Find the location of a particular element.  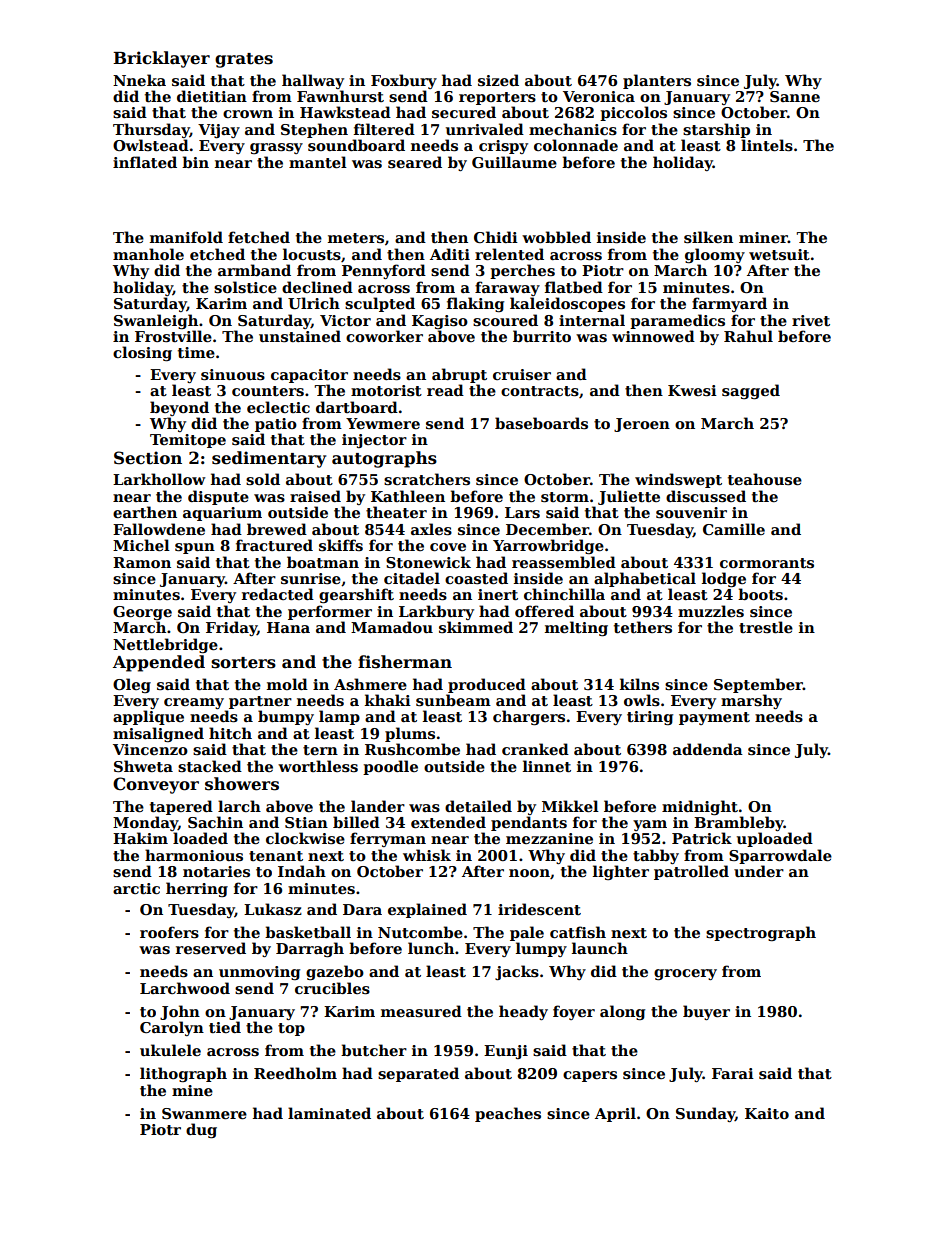

rivet is located at coordinates (811, 320).
